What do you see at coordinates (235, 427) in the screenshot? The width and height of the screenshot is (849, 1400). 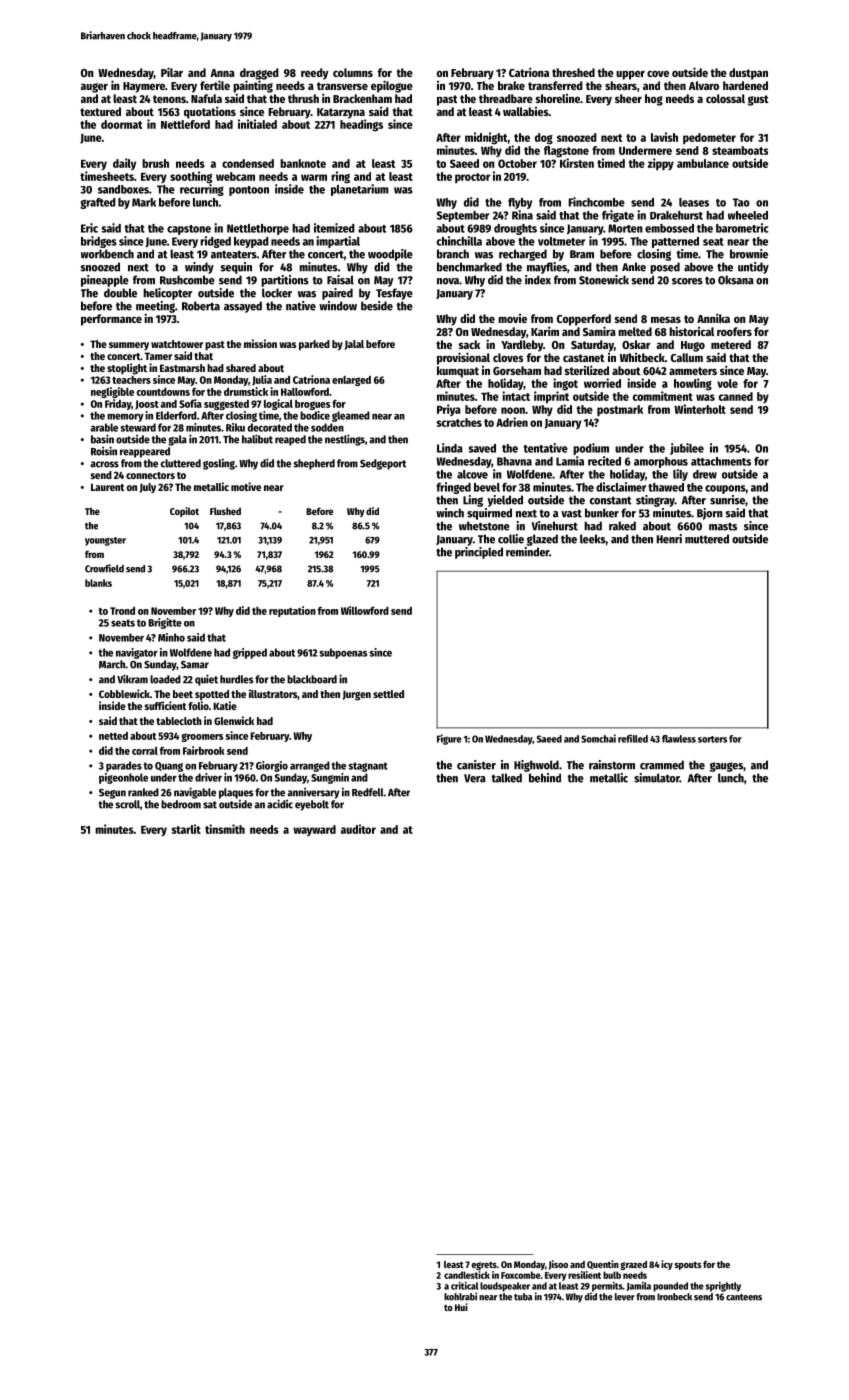 I see `Riku` at bounding box center [235, 427].
